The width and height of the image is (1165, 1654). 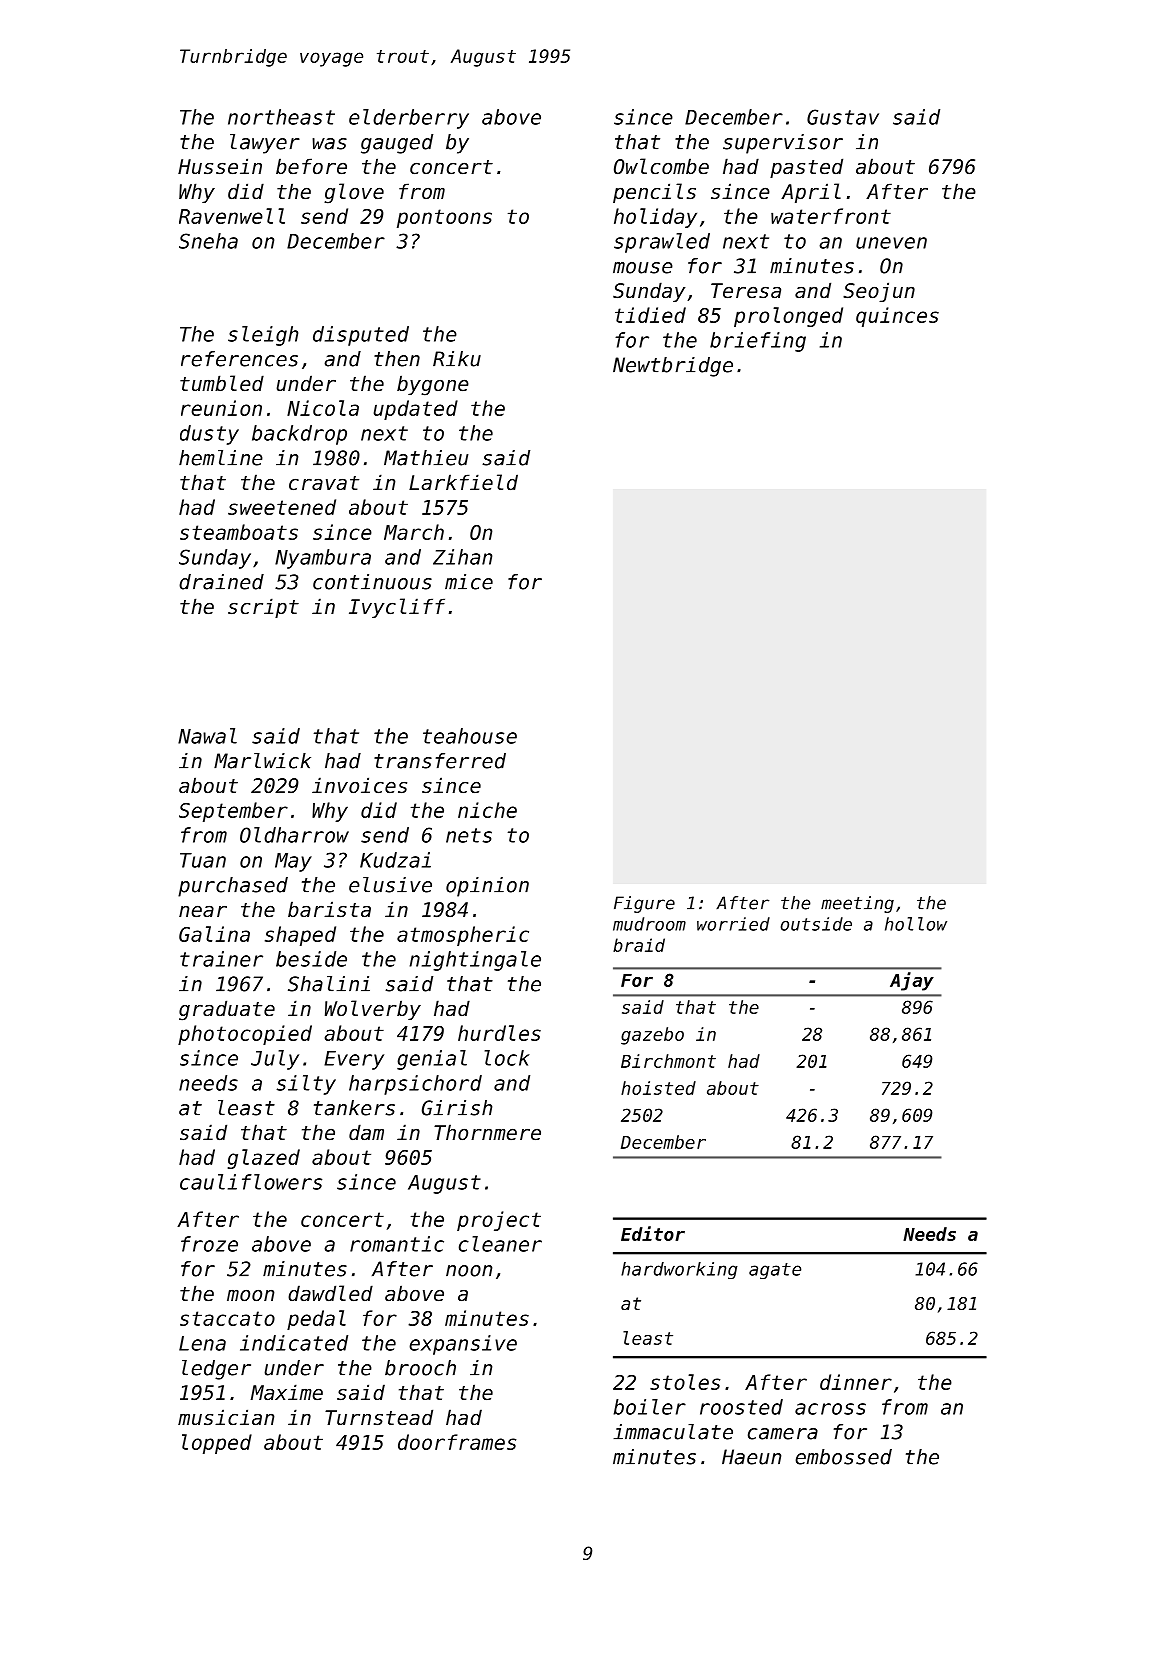 I want to click on quinces, so click(x=897, y=317).
